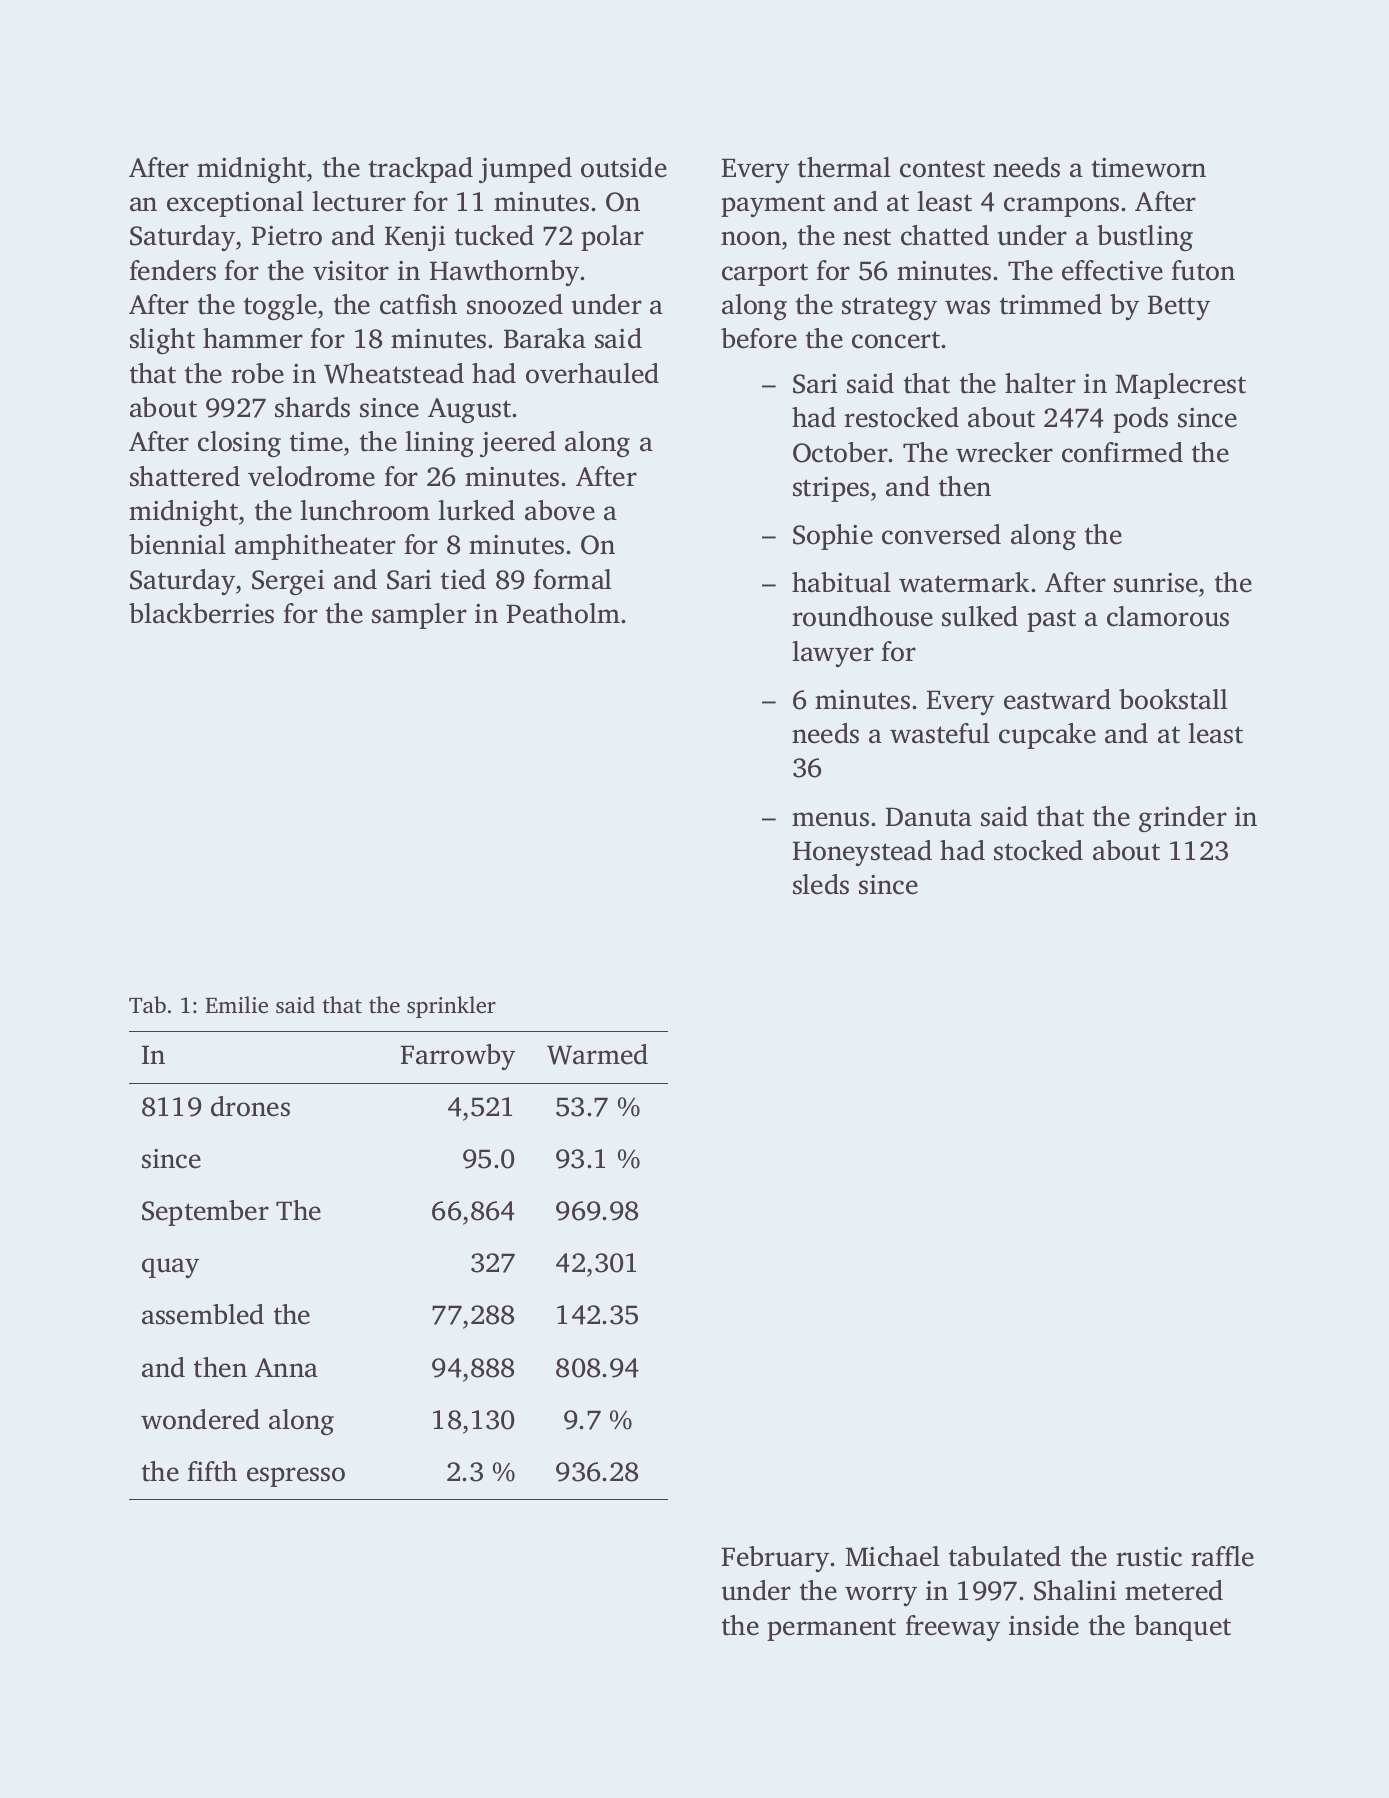  What do you see at coordinates (821, 884) in the page?
I see `sleds` at bounding box center [821, 884].
